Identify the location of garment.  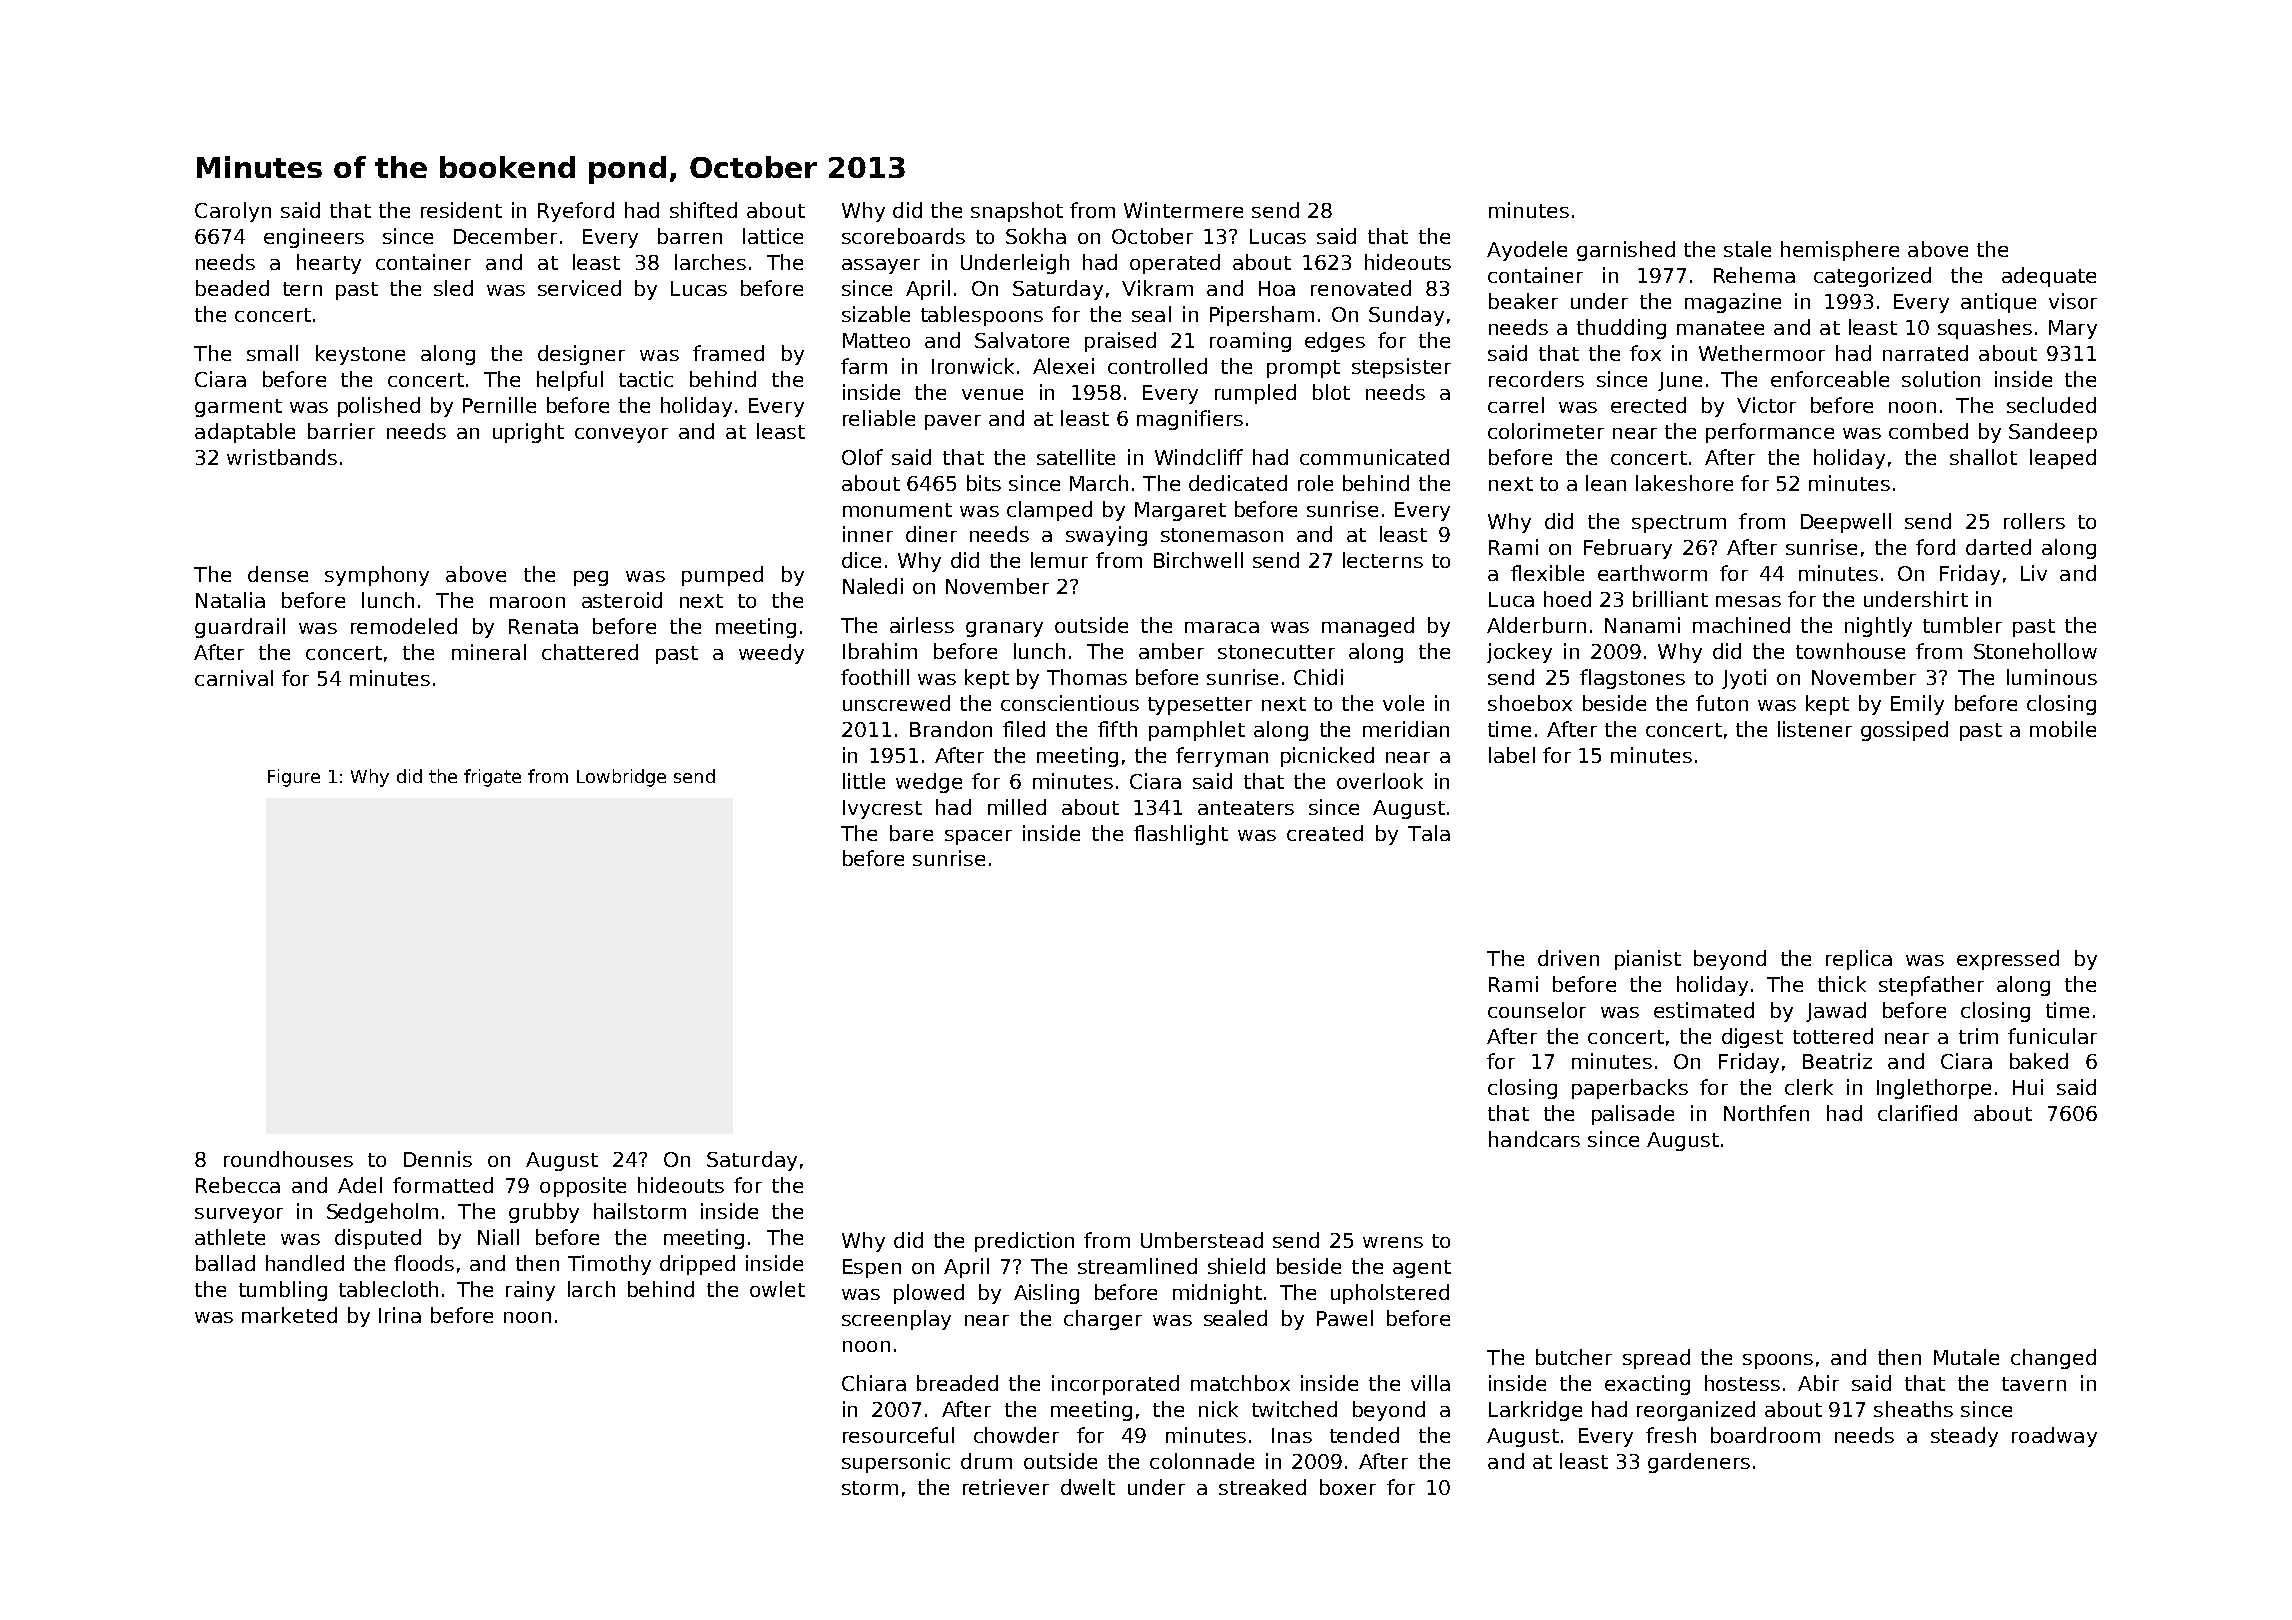
(238, 408).
